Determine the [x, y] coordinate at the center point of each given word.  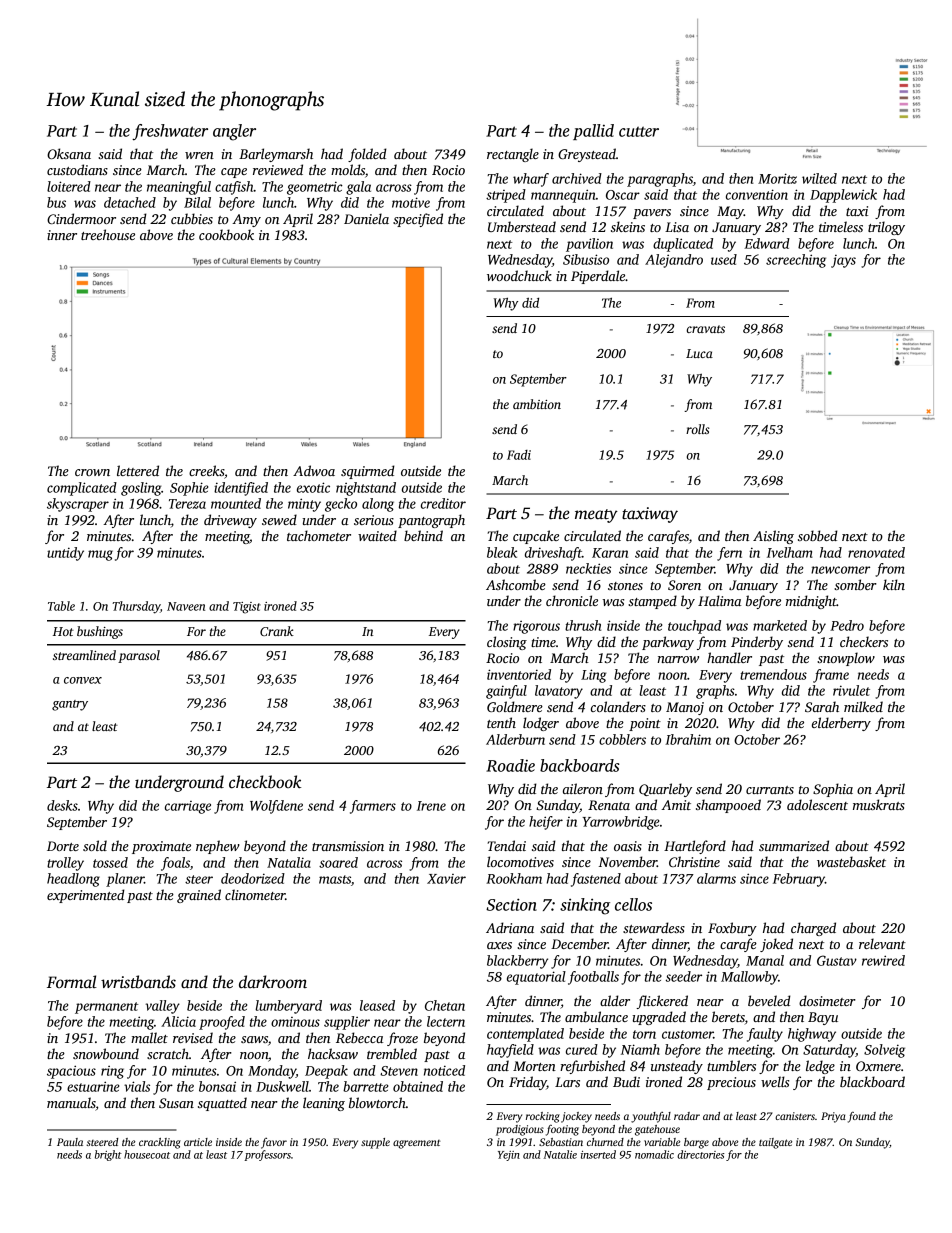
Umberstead [522, 226]
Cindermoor [81, 218]
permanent [106, 1008]
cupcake [536, 537]
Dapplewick [843, 196]
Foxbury [732, 929]
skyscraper [78, 505]
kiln [894, 584]
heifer [546, 823]
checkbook [265, 782]
